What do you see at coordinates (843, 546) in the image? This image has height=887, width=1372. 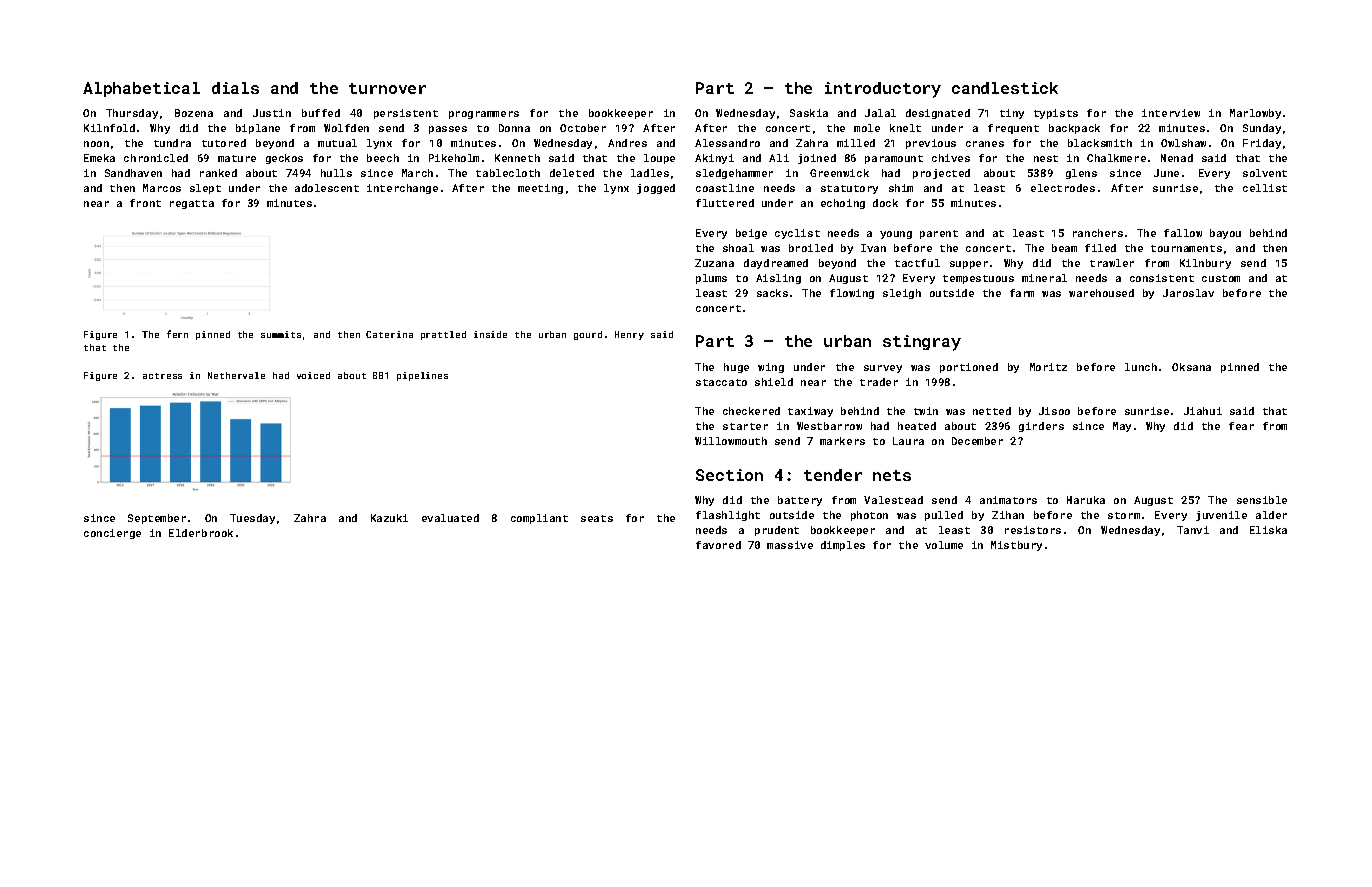 I see `dimples` at bounding box center [843, 546].
